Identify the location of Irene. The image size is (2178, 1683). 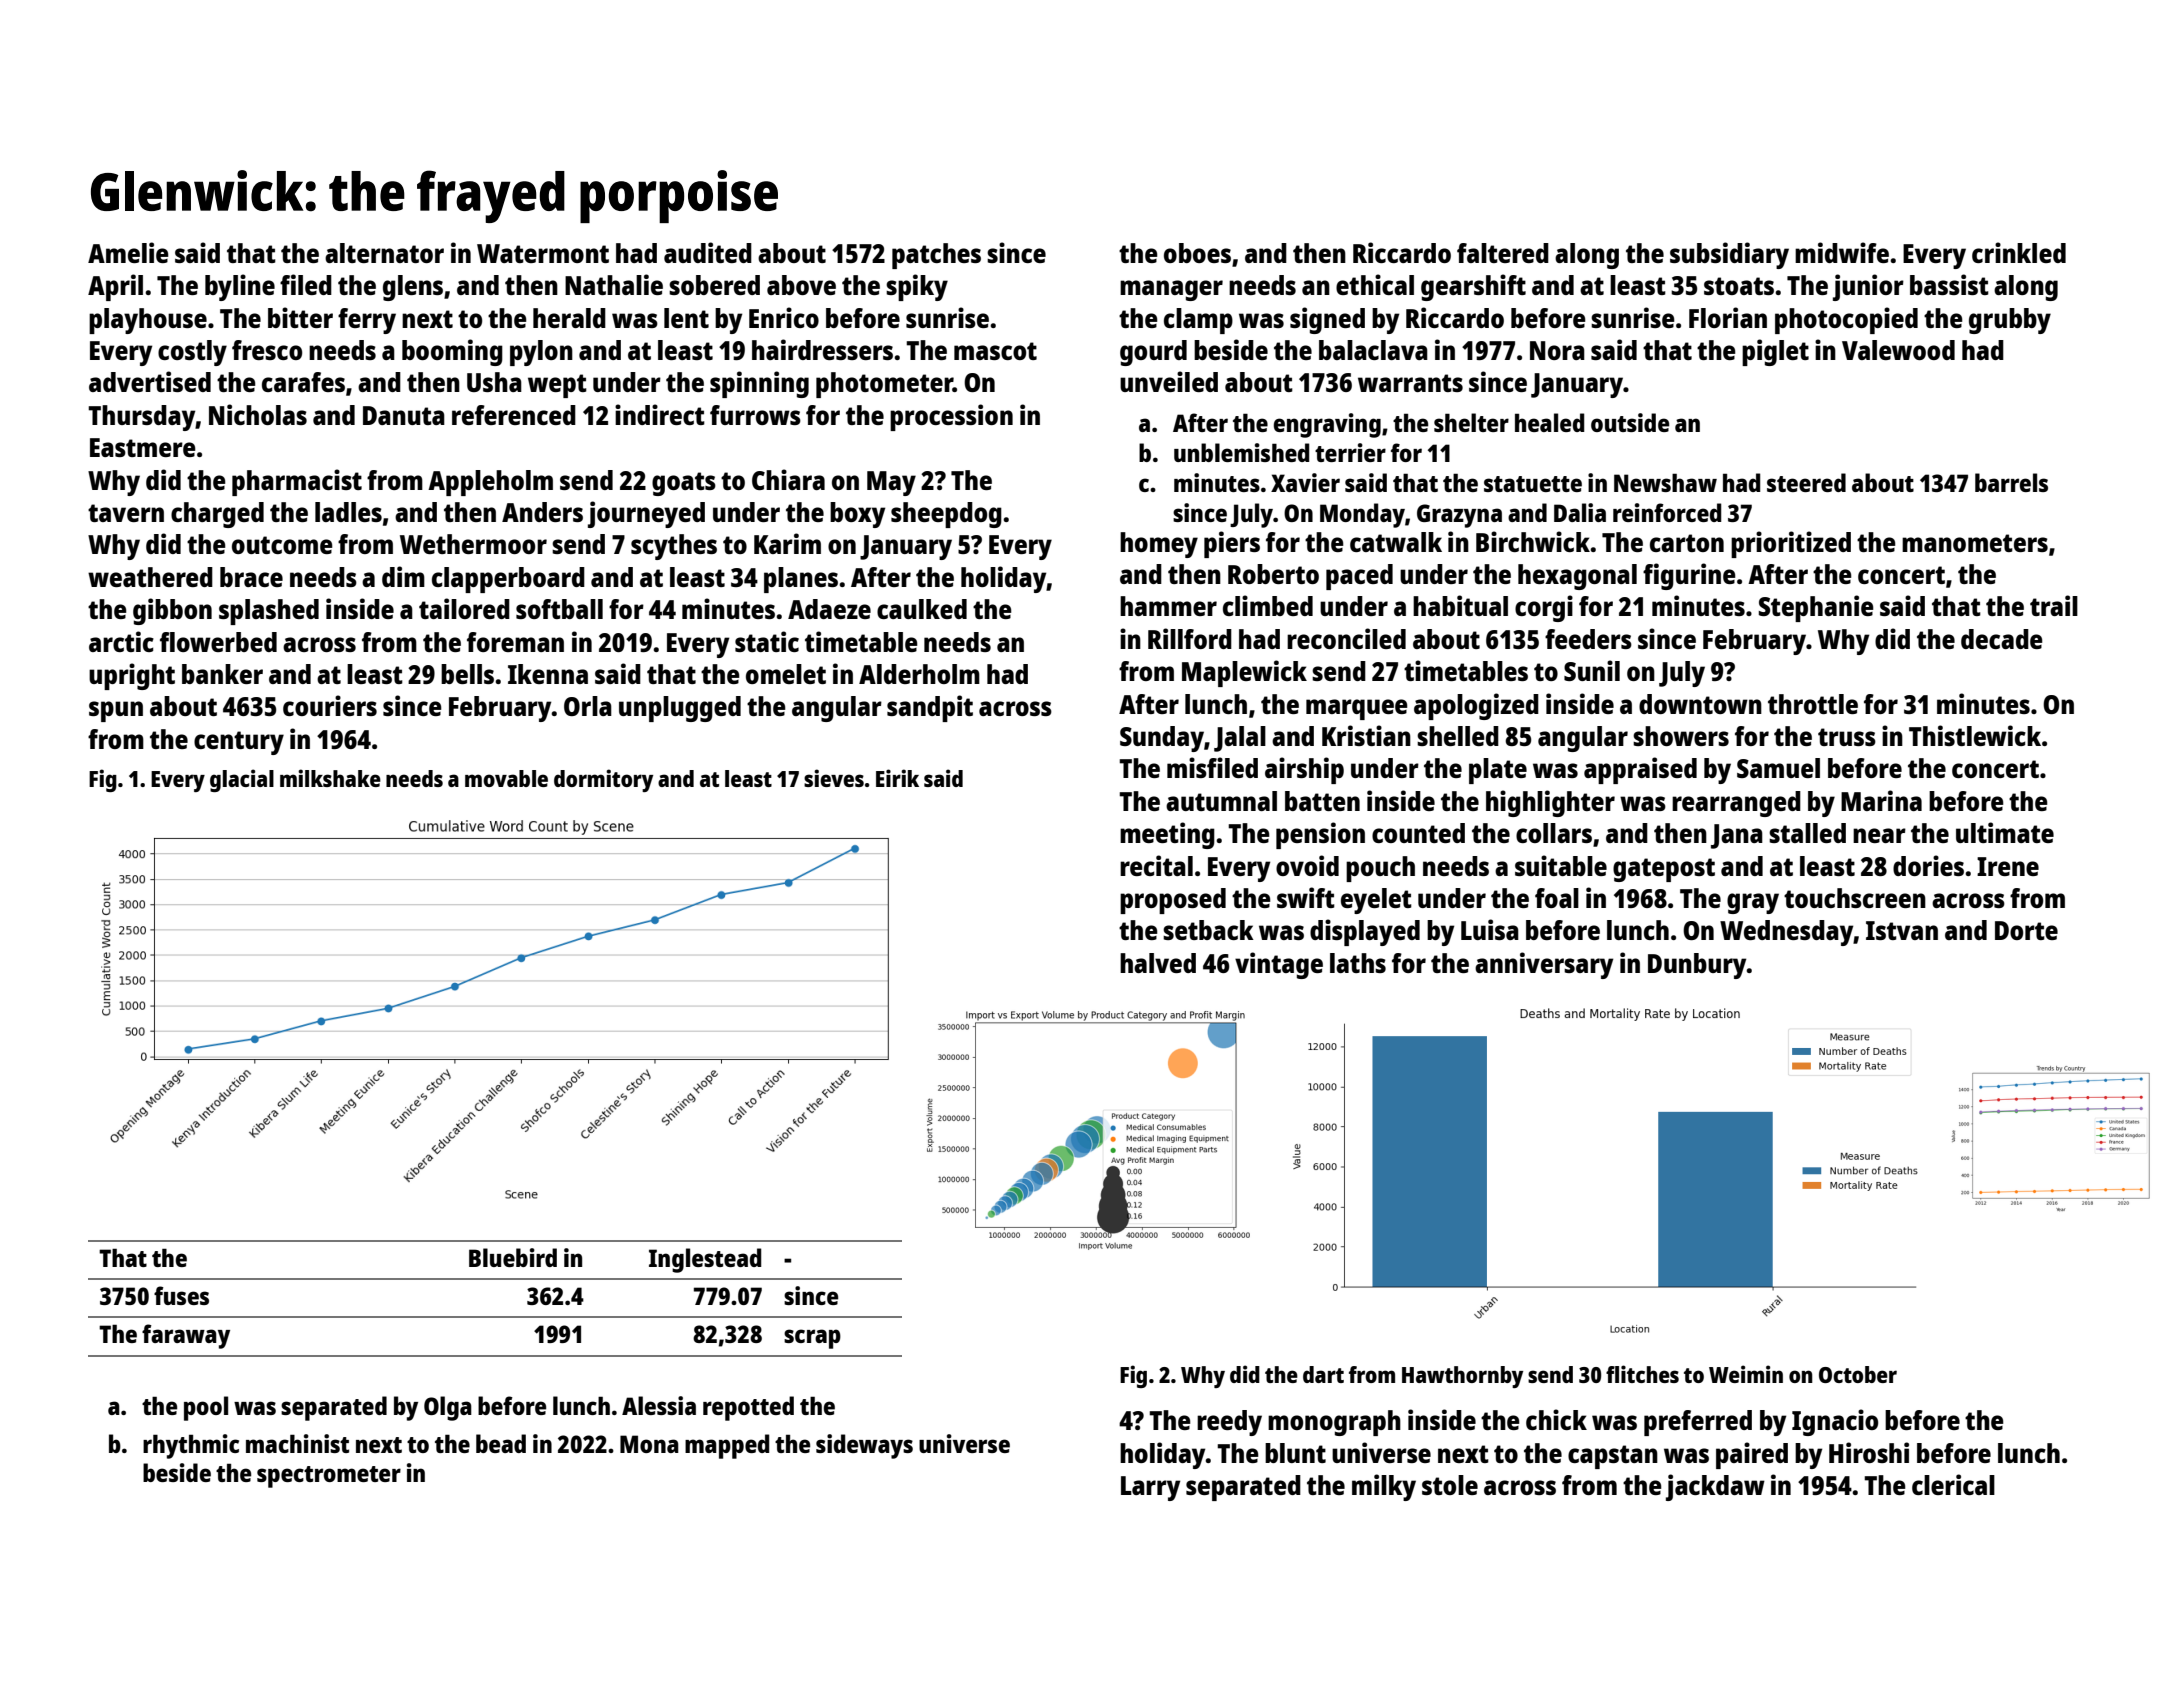
(2008, 866).
